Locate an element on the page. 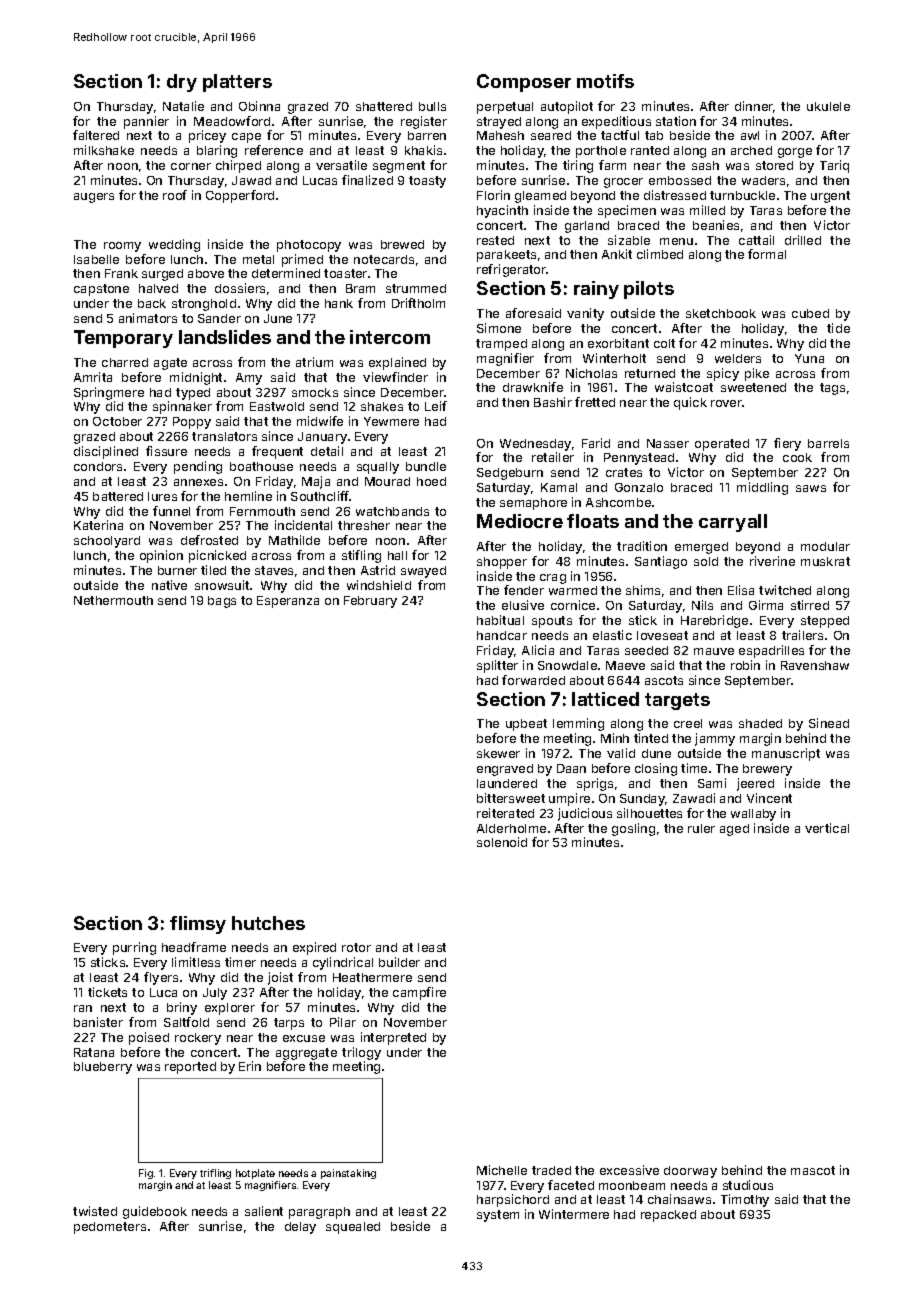 The width and height of the page is (924, 1308). platters is located at coordinates (237, 83).
